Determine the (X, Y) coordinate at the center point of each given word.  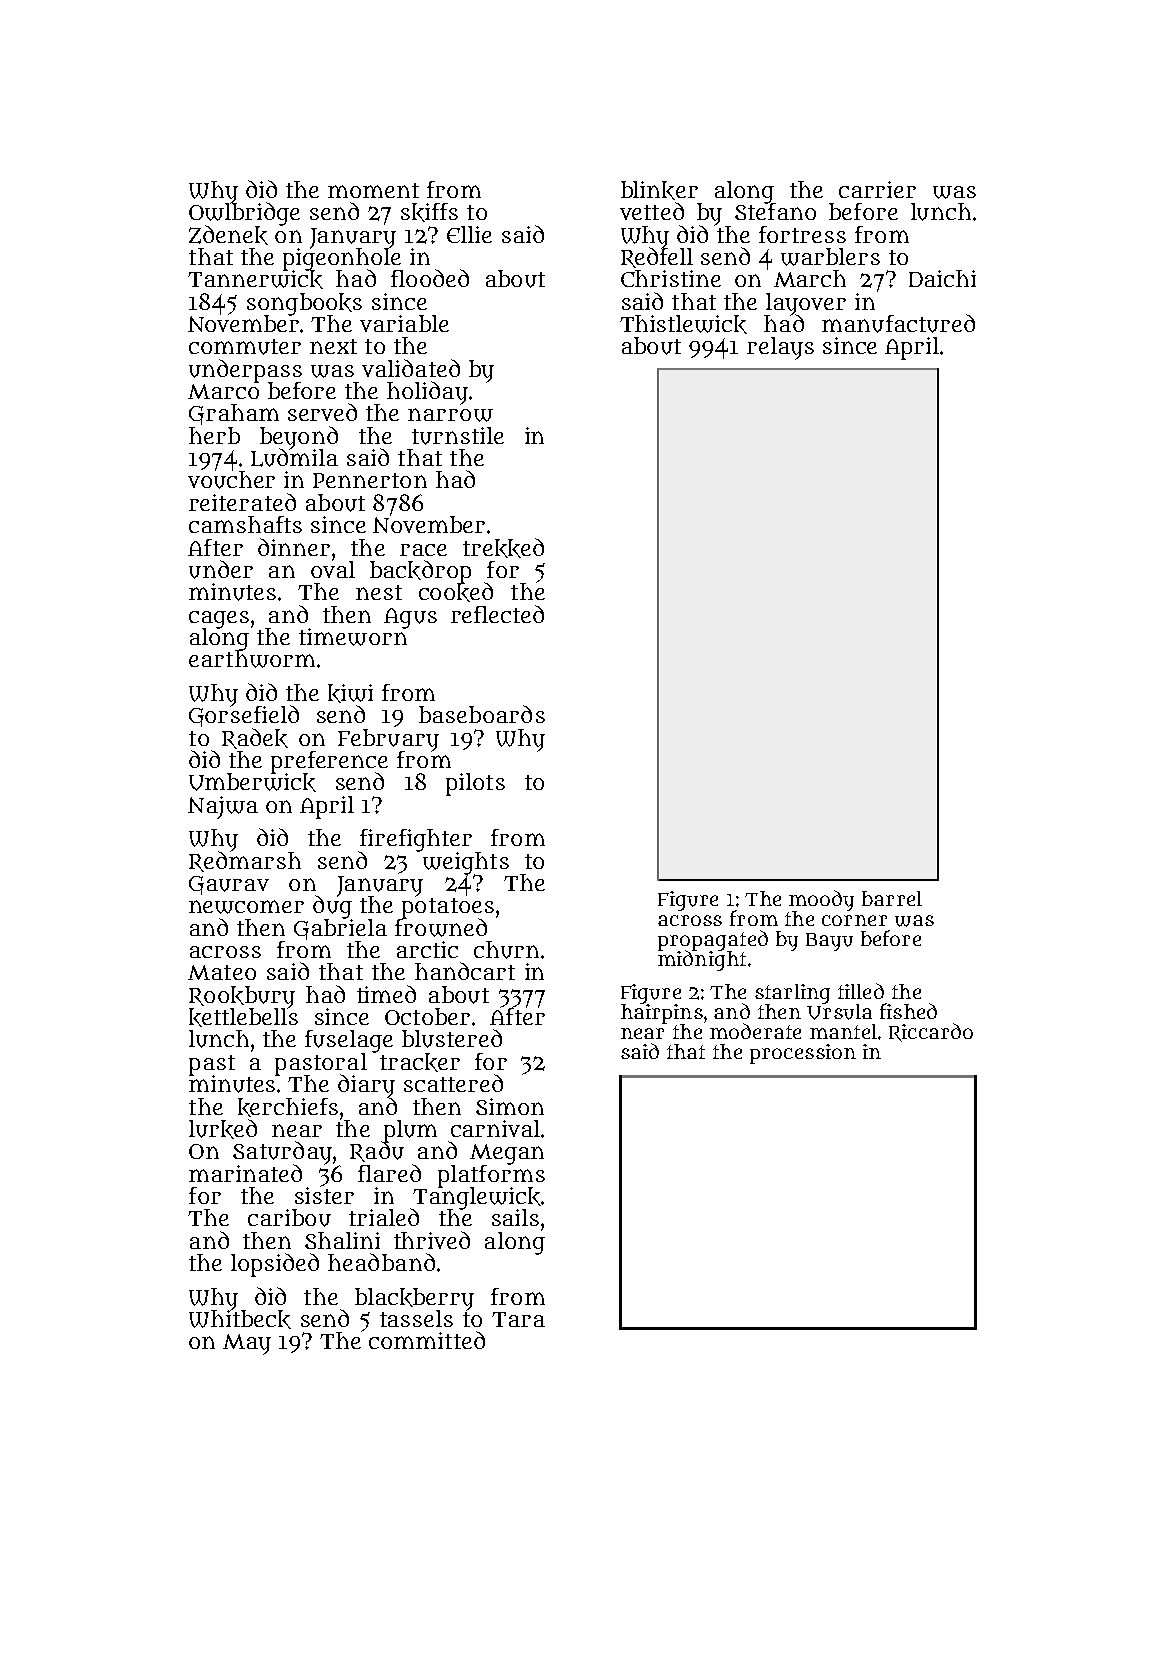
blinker (659, 190)
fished (908, 1011)
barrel (892, 898)
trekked (503, 548)
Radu (377, 1152)
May (247, 1344)
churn (506, 950)
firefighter (416, 840)
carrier (877, 189)
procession (803, 1054)
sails (515, 1217)
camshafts (245, 524)
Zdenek (228, 235)
